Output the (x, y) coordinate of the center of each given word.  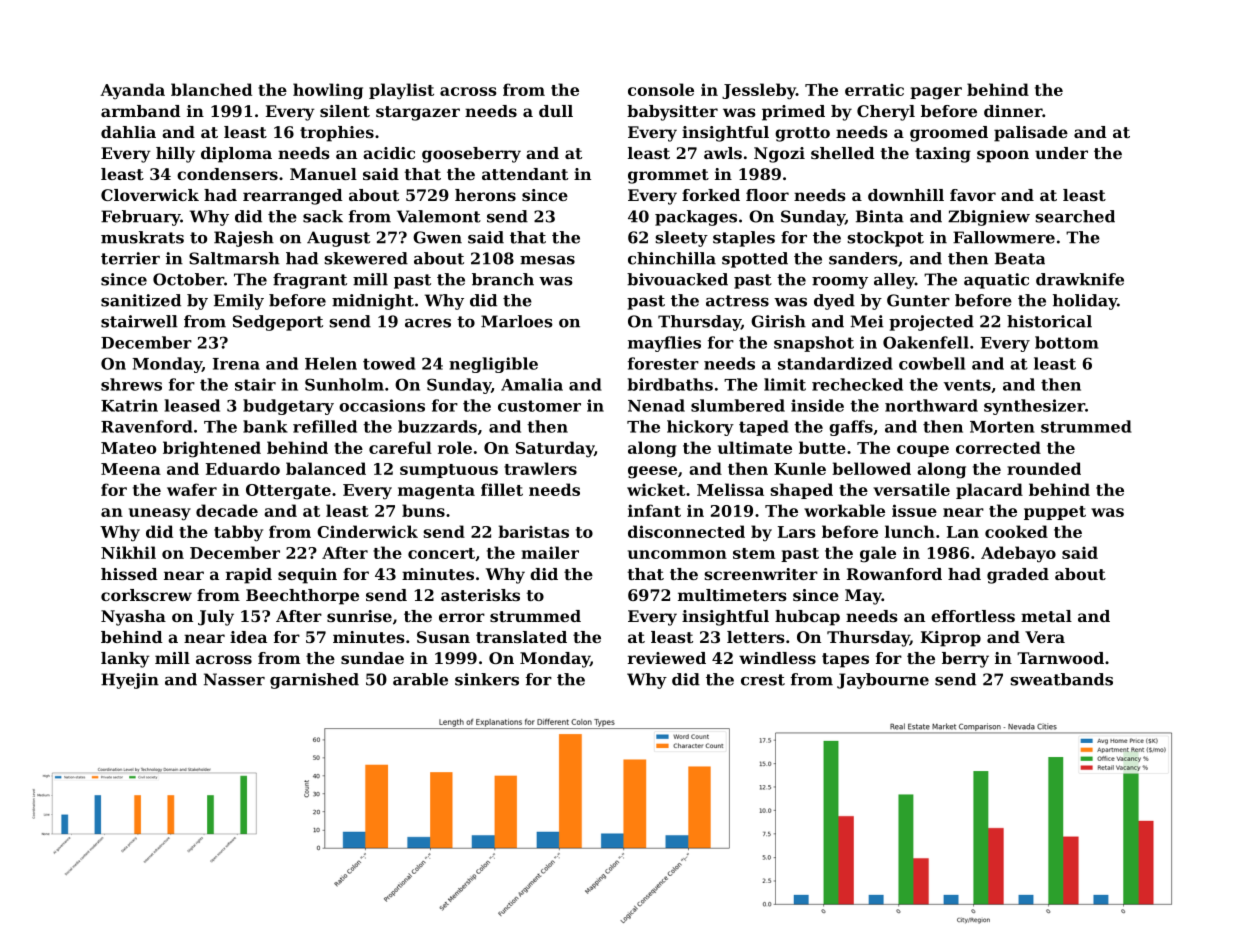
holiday (1085, 302)
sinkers (487, 679)
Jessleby (759, 91)
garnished (314, 681)
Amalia (532, 384)
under (1061, 153)
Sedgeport (278, 323)
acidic (389, 153)
